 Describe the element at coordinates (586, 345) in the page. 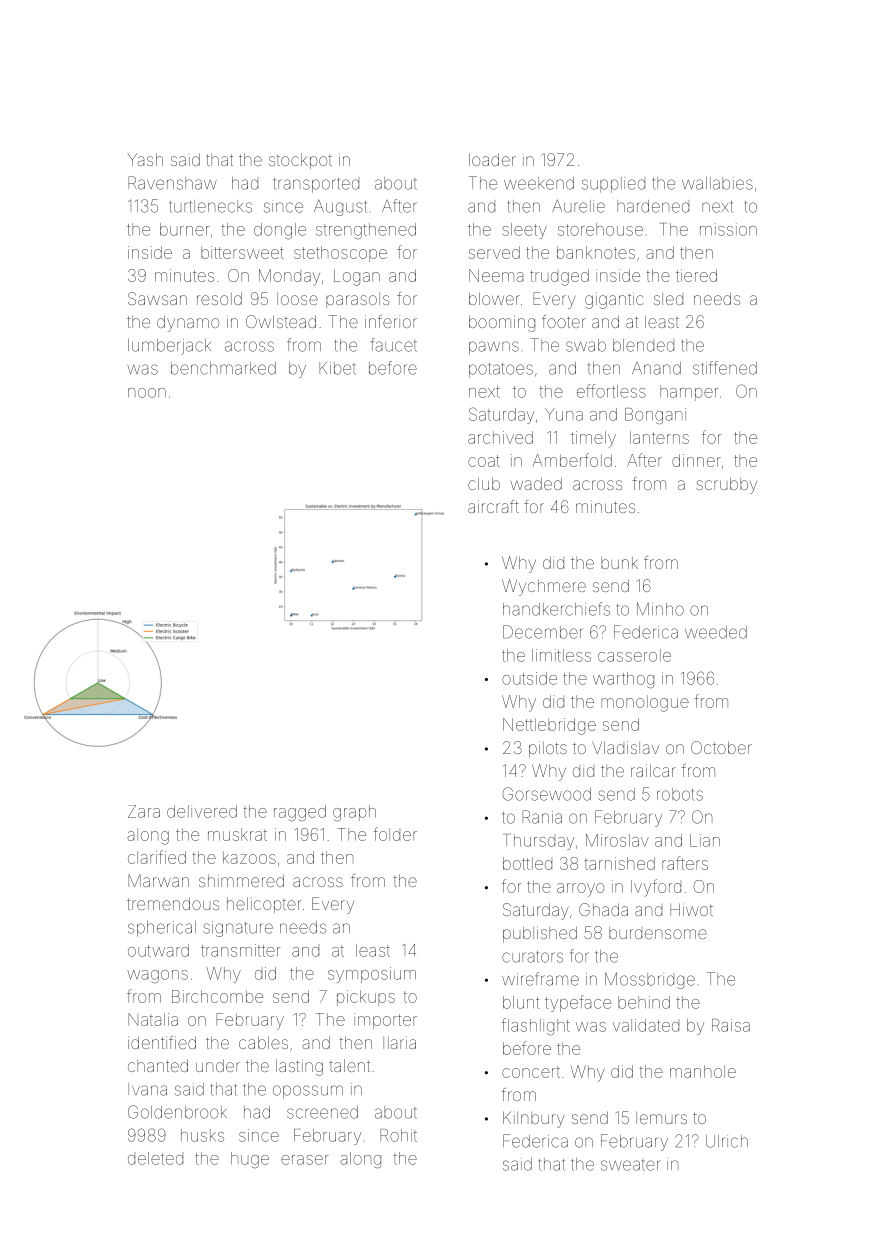

I see `swab` at that location.
